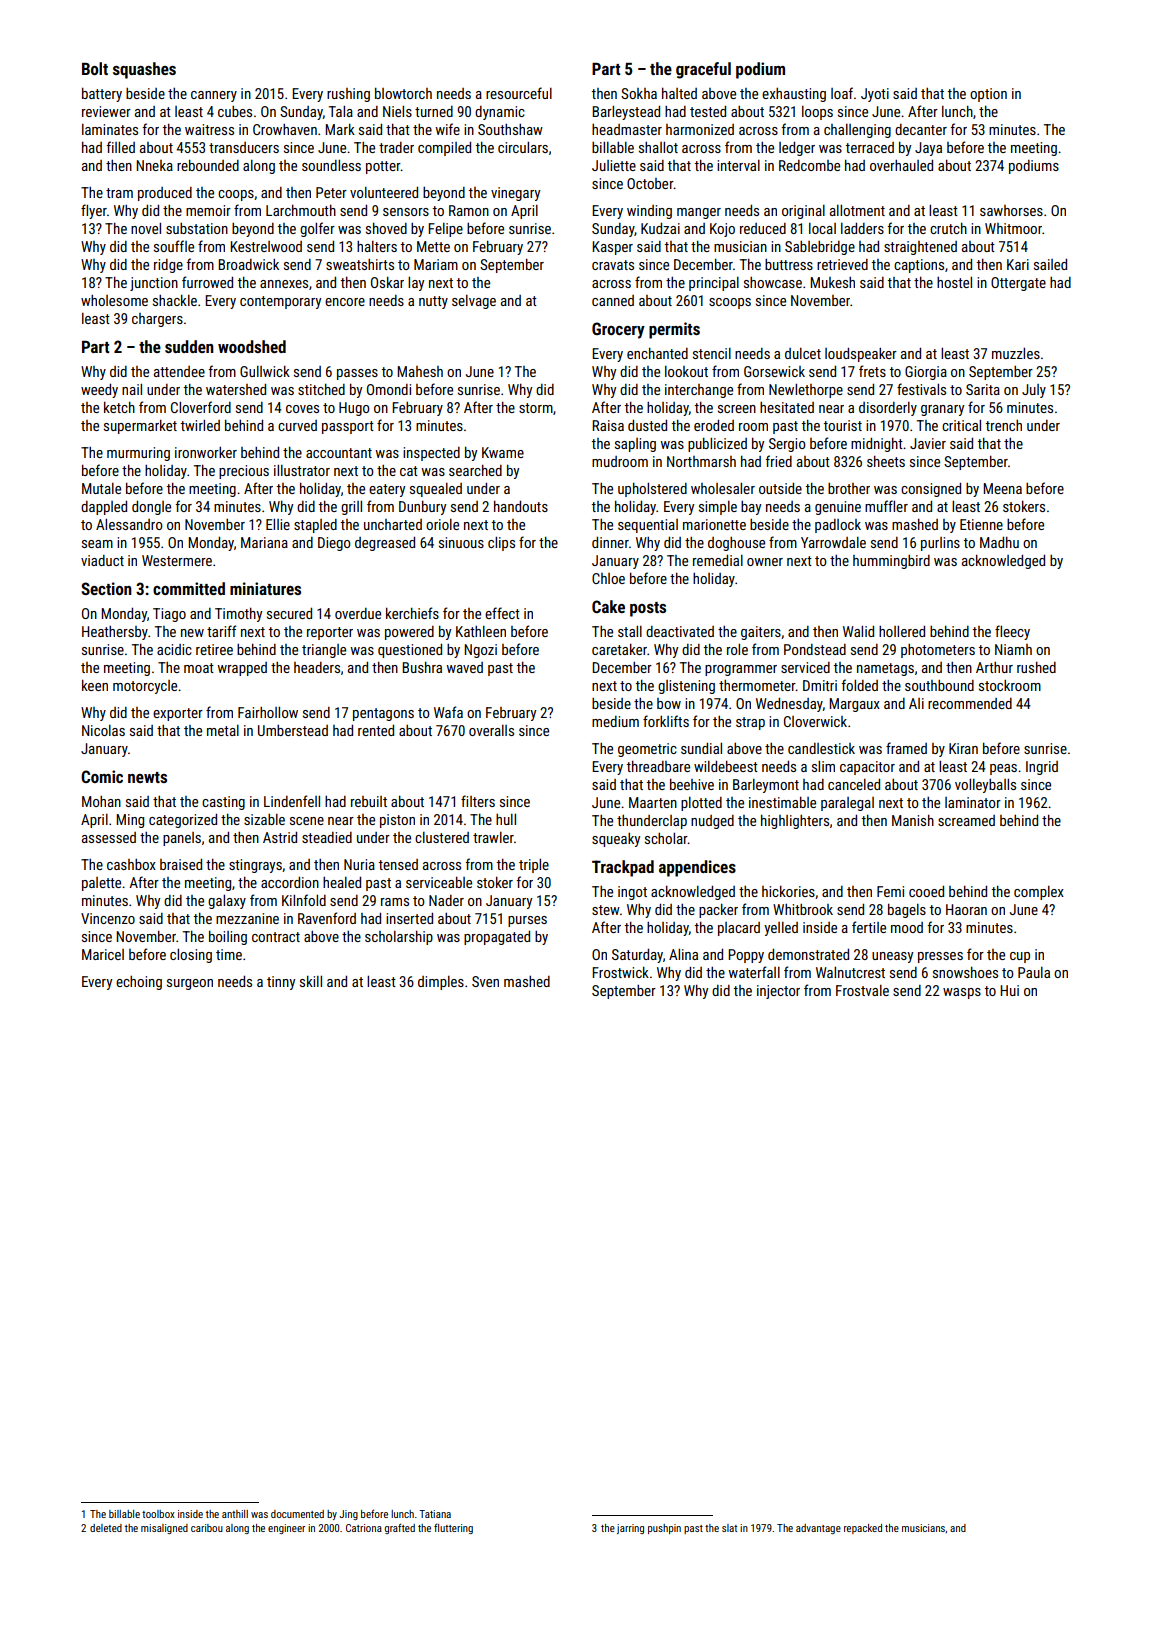 The height and width of the screenshot is (1630, 1153). I want to click on squeaky, so click(616, 840).
